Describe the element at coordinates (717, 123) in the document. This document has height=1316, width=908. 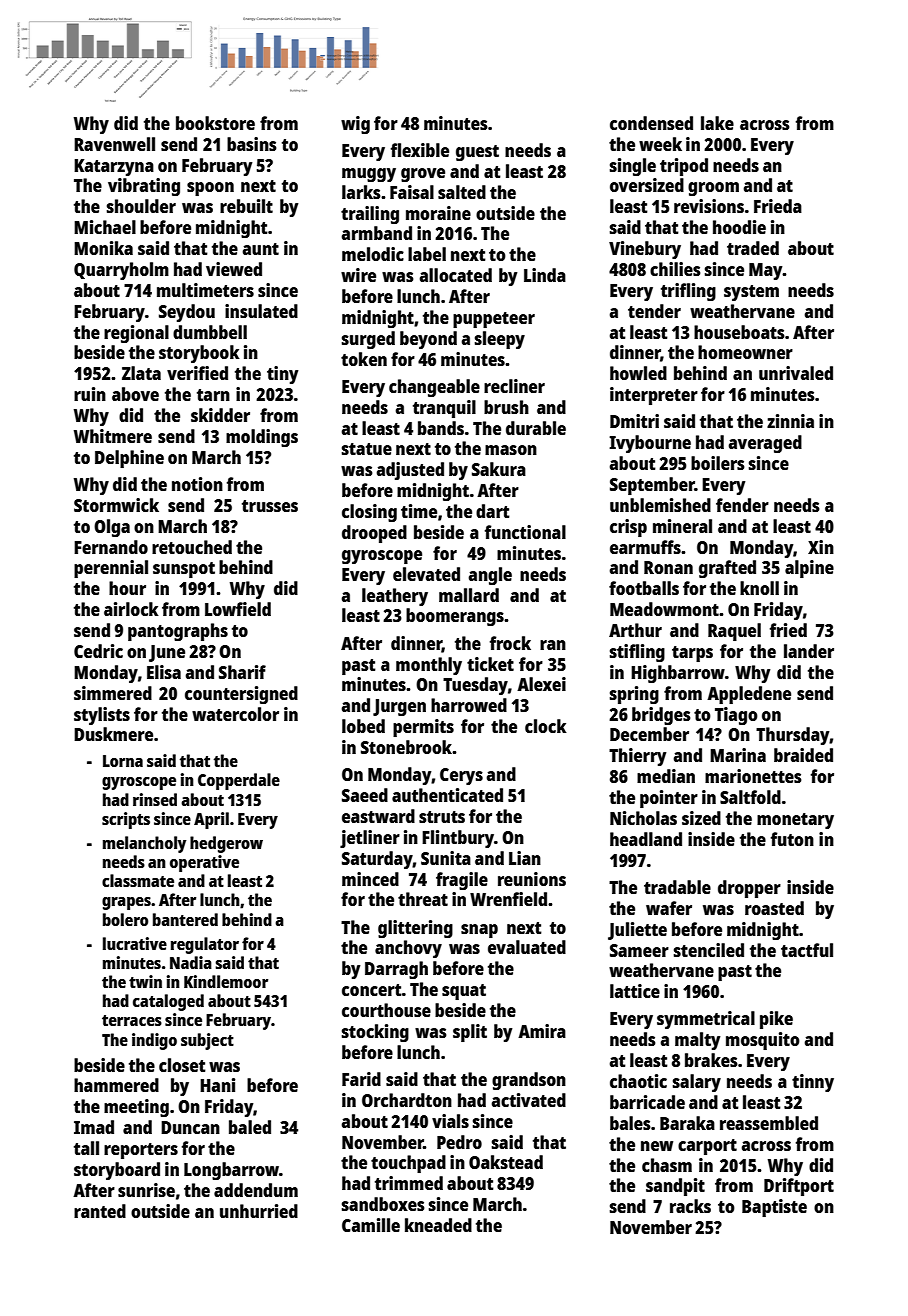
I see `lake` at that location.
